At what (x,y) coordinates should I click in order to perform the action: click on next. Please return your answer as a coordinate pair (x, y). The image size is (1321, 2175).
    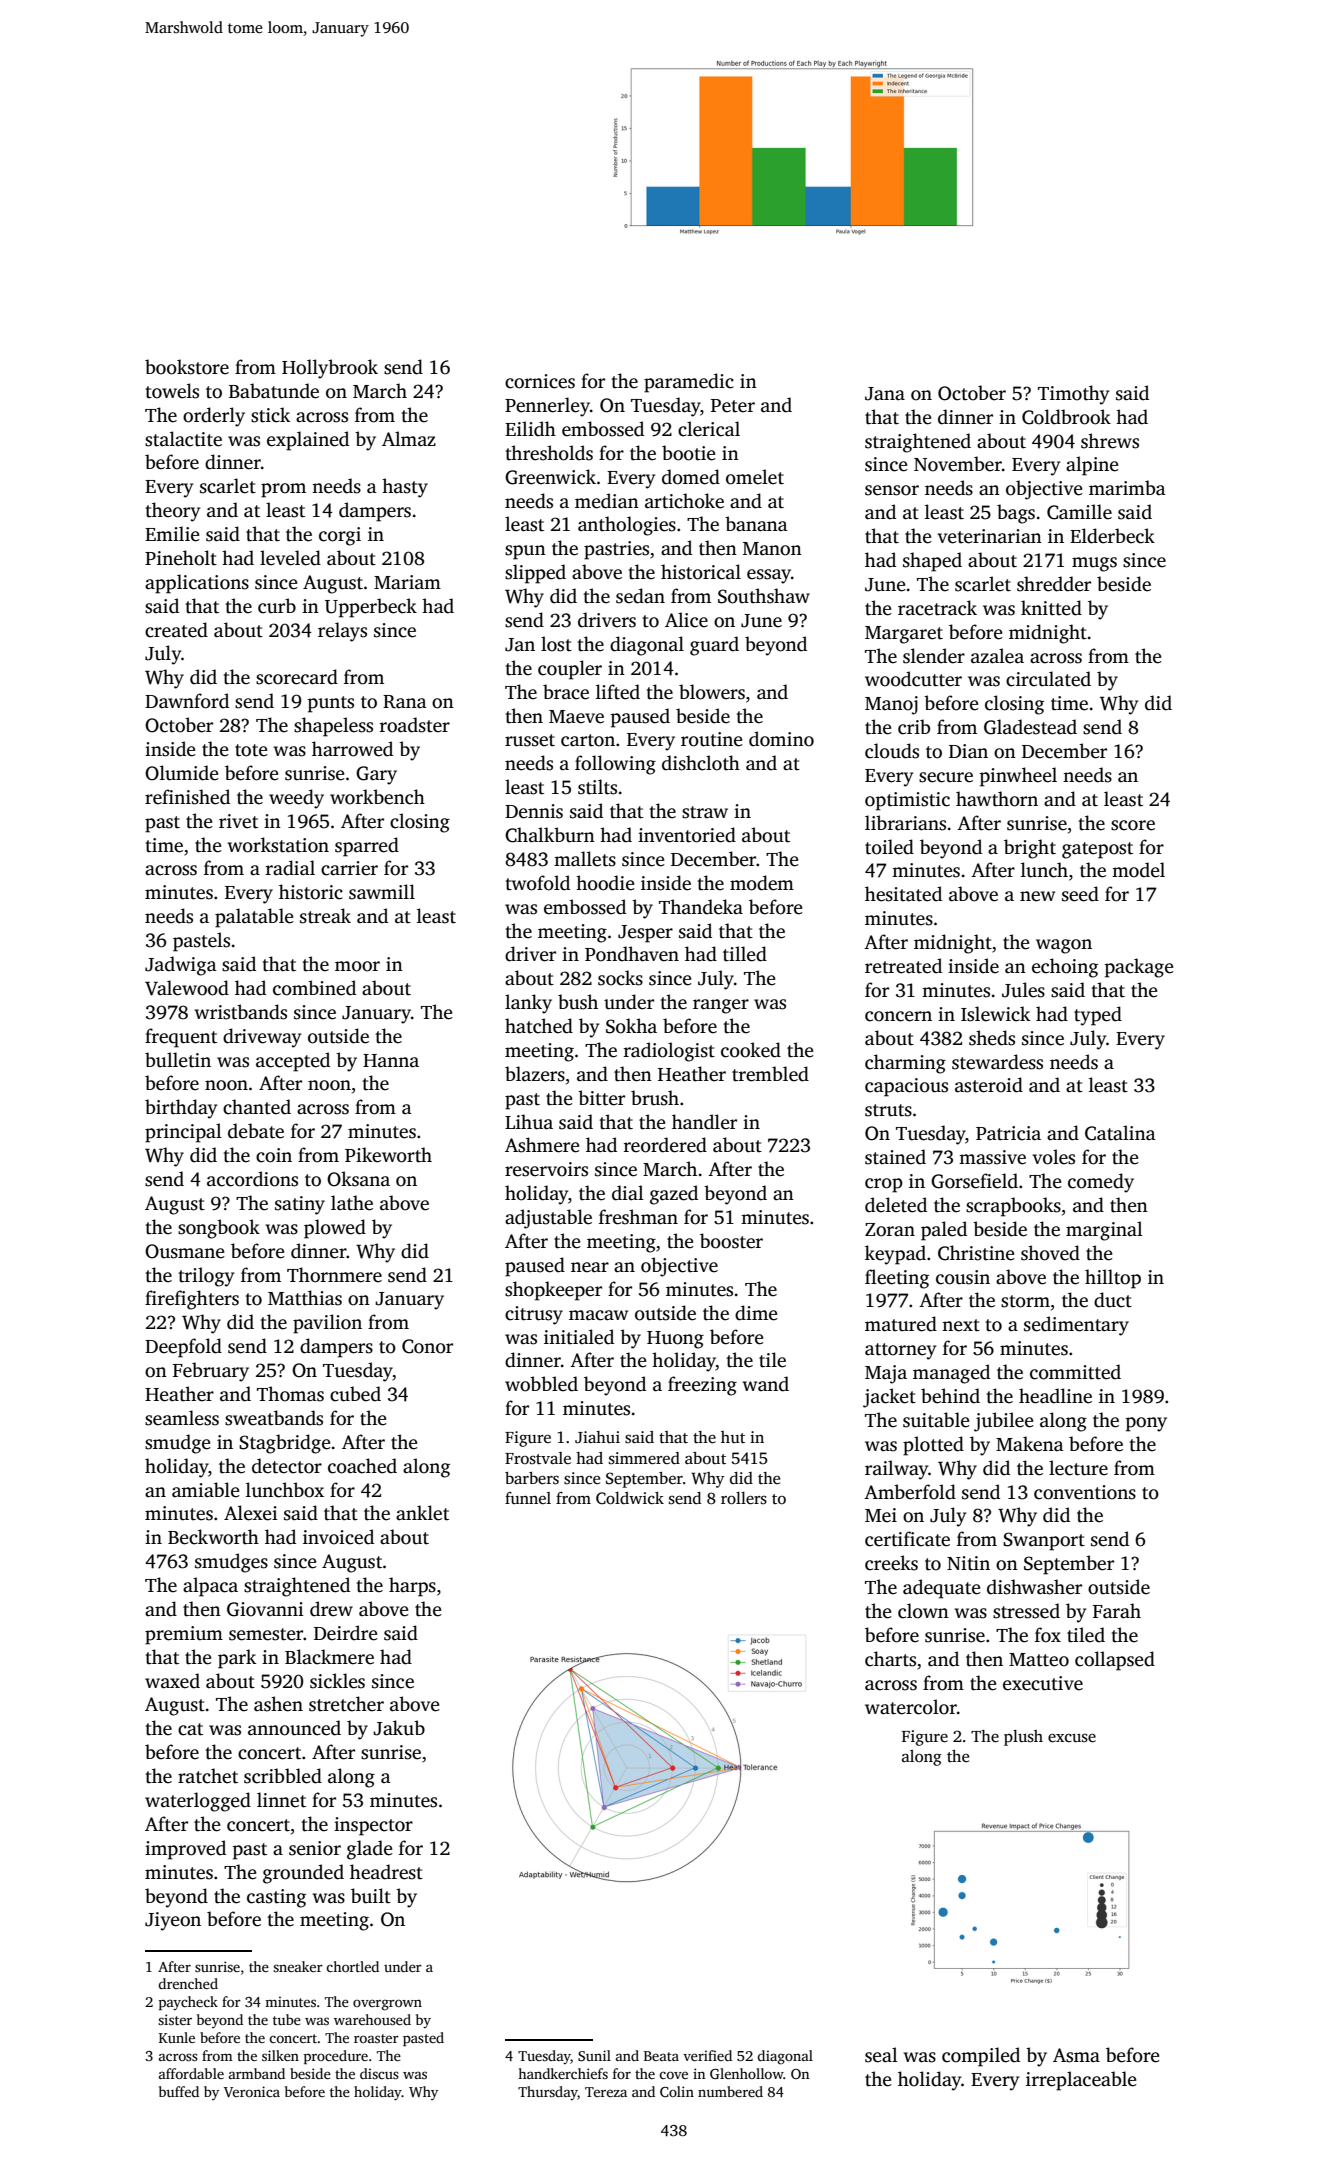
    Looking at the image, I should click on (961, 1325).
